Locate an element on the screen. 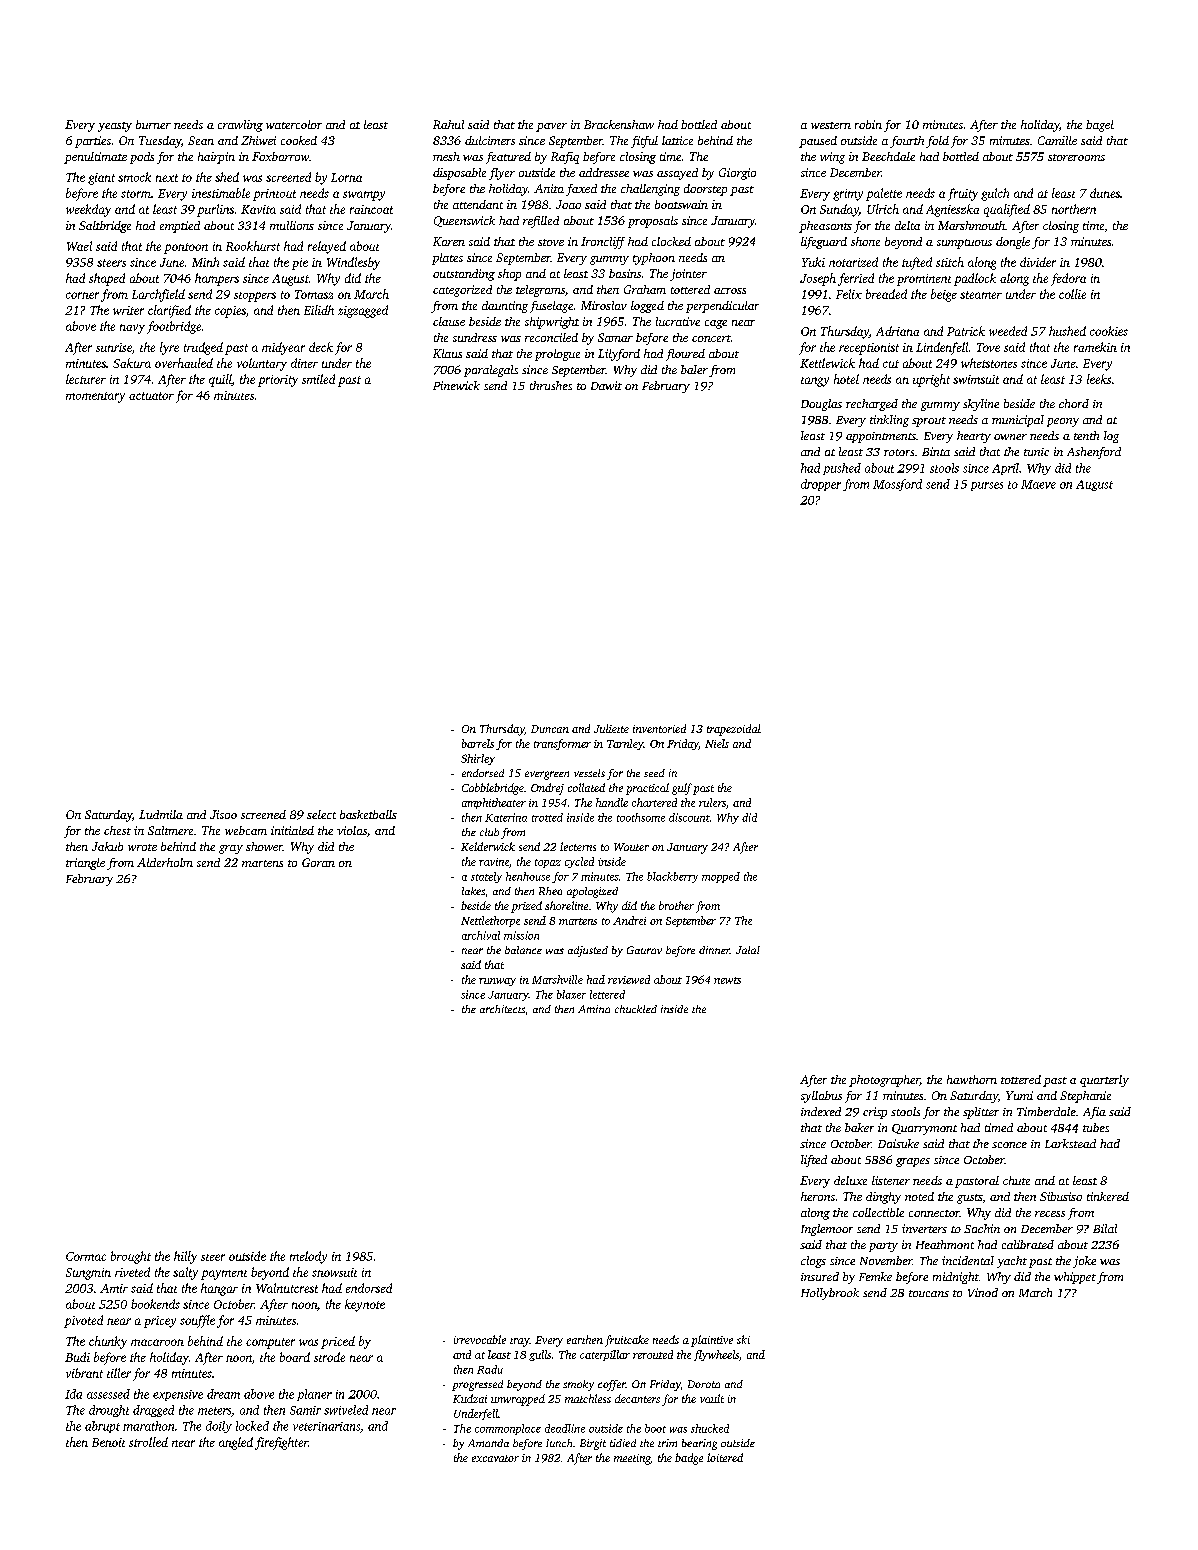 The image size is (1198, 1550). Wouter is located at coordinates (631, 847).
